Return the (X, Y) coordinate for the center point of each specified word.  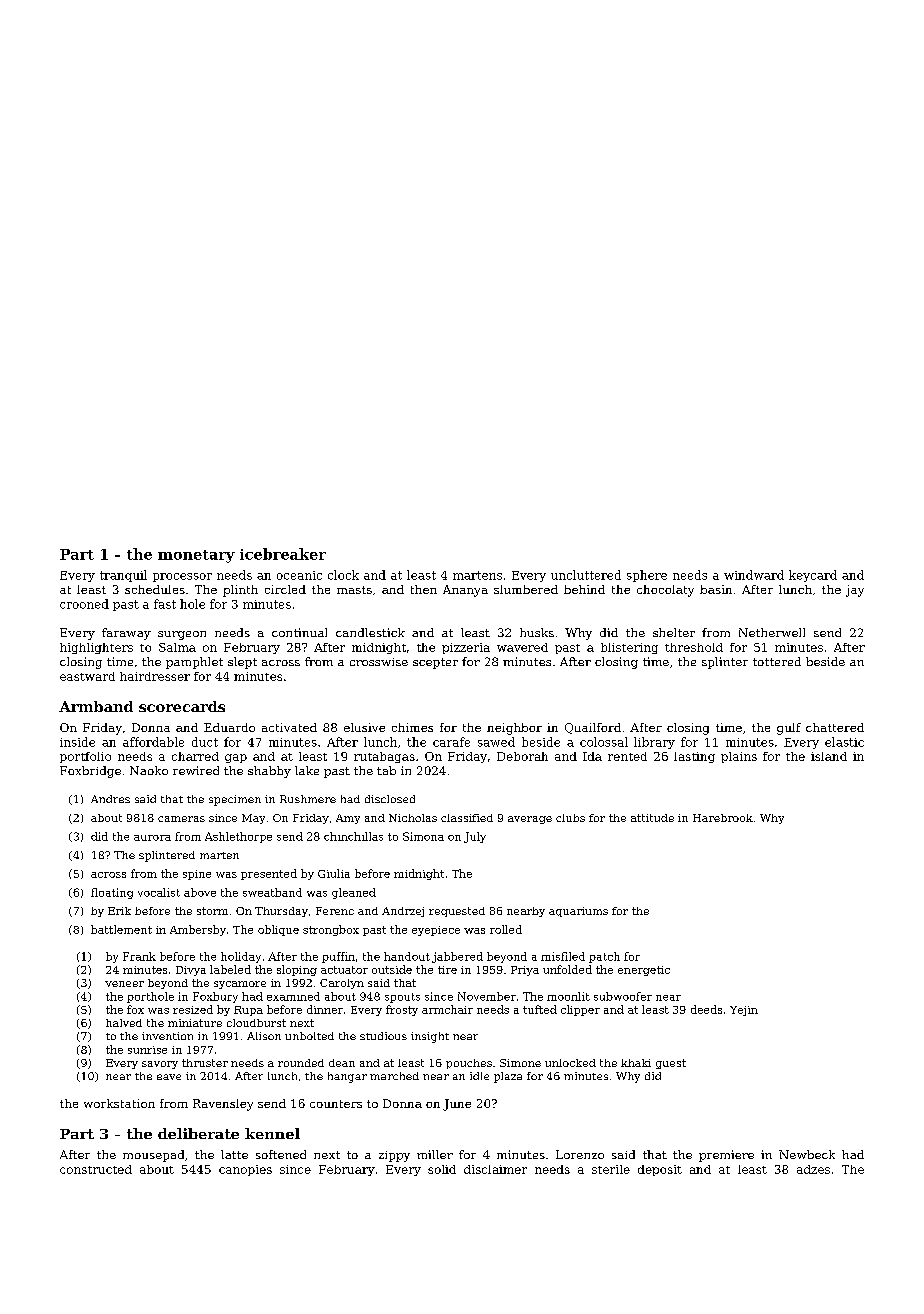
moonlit (568, 996)
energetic (644, 971)
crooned (84, 604)
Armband (96, 706)
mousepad (153, 1156)
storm (212, 911)
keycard (813, 576)
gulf (789, 729)
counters (336, 1104)
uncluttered (586, 575)
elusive (364, 727)
